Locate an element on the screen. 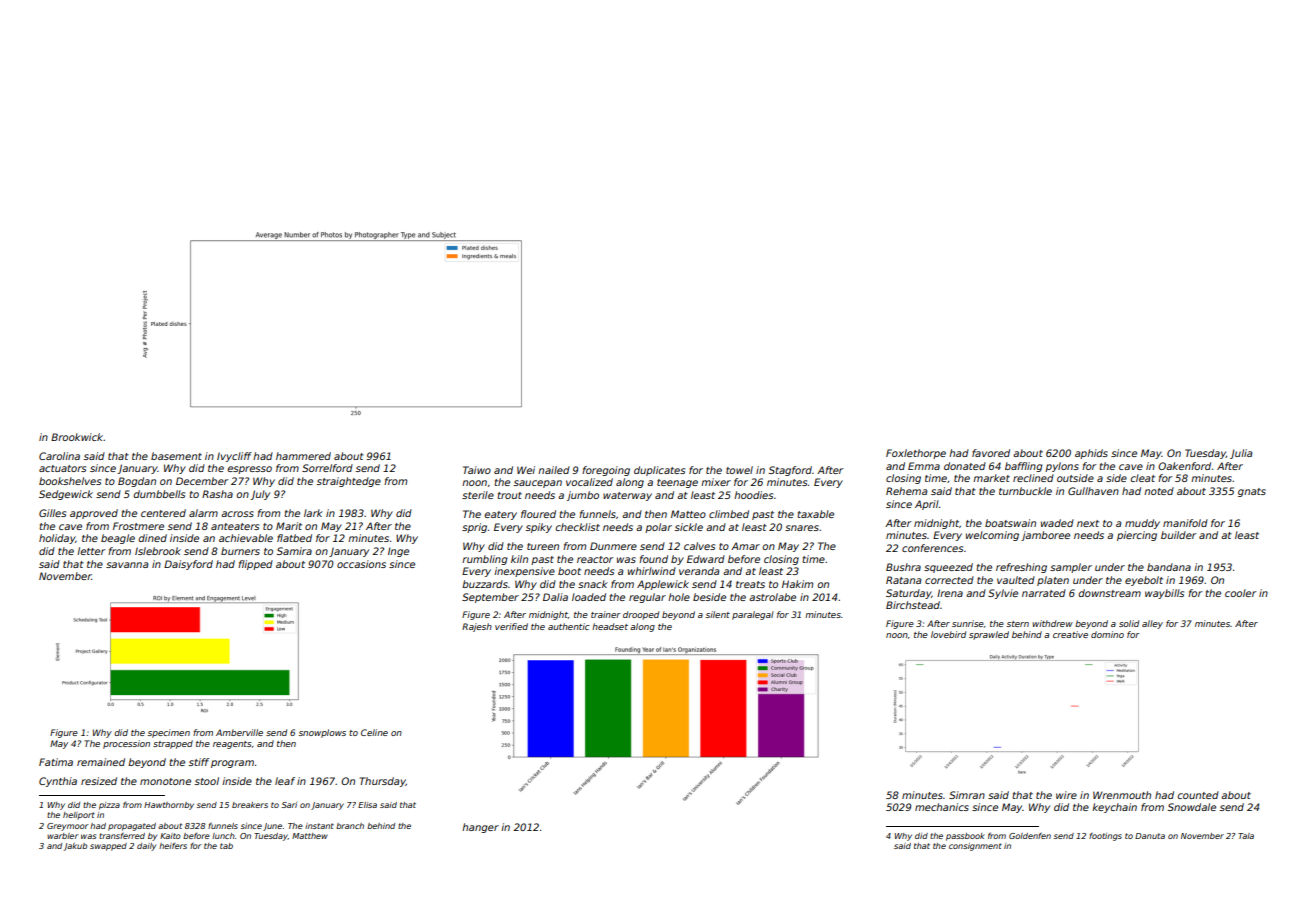  Birchstead is located at coordinates (913, 605).
